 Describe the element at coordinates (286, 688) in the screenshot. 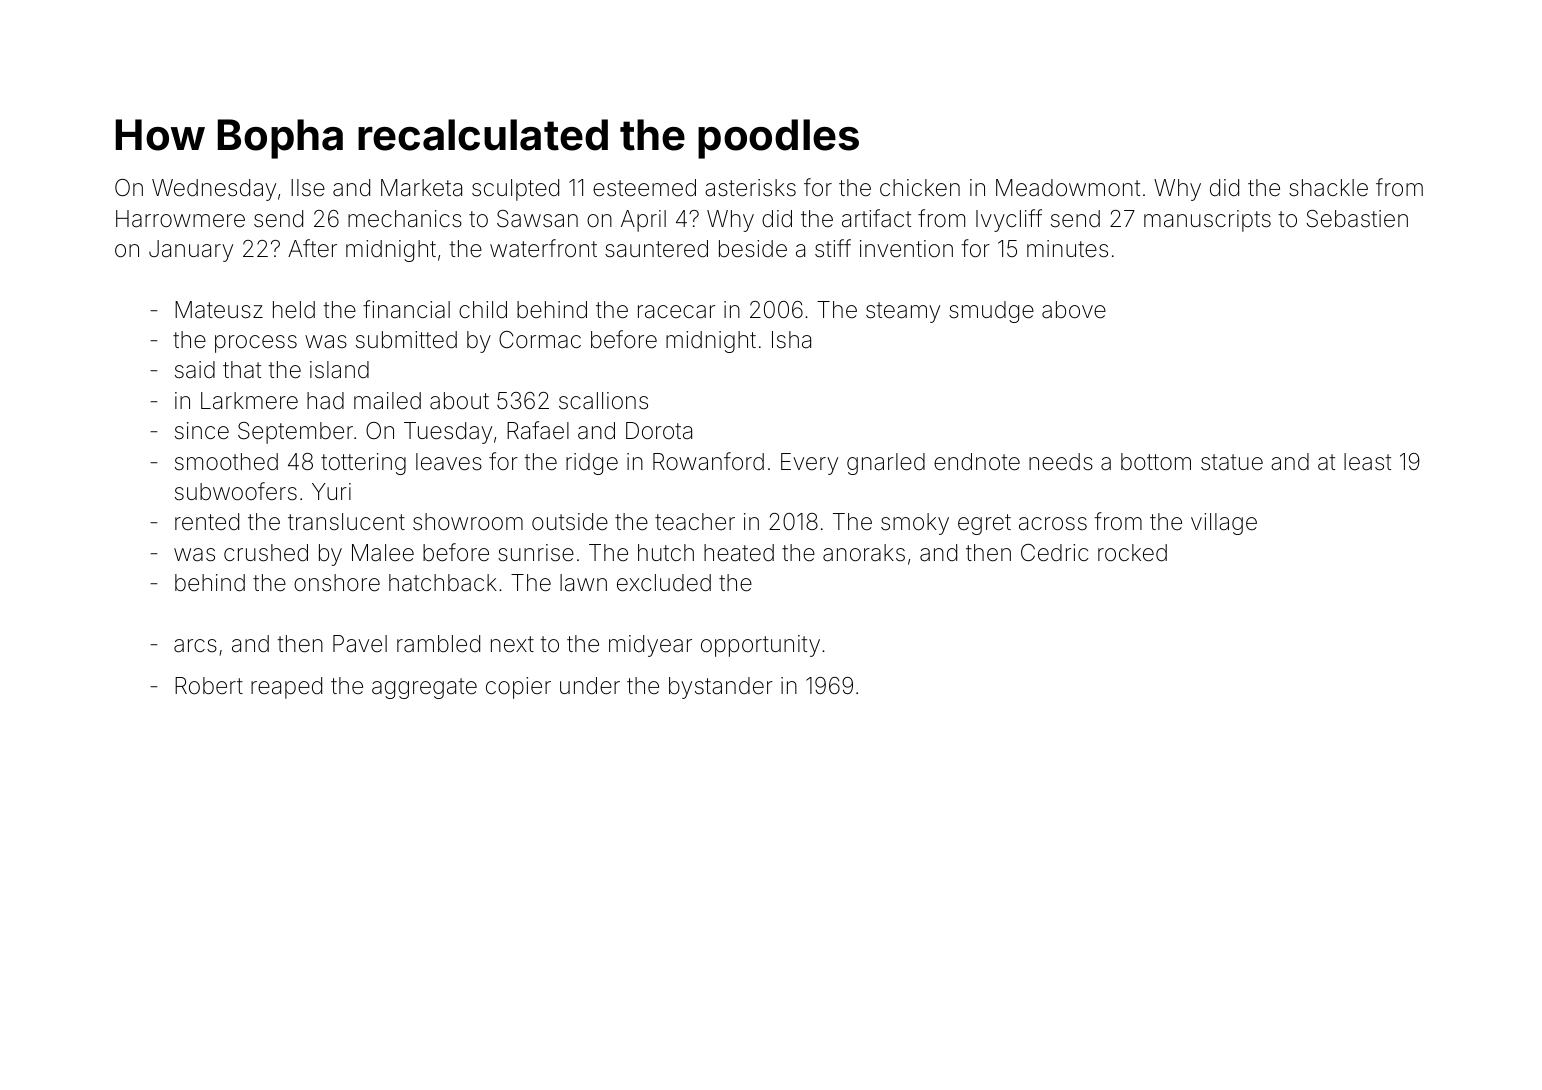

I see `reaped` at that location.
